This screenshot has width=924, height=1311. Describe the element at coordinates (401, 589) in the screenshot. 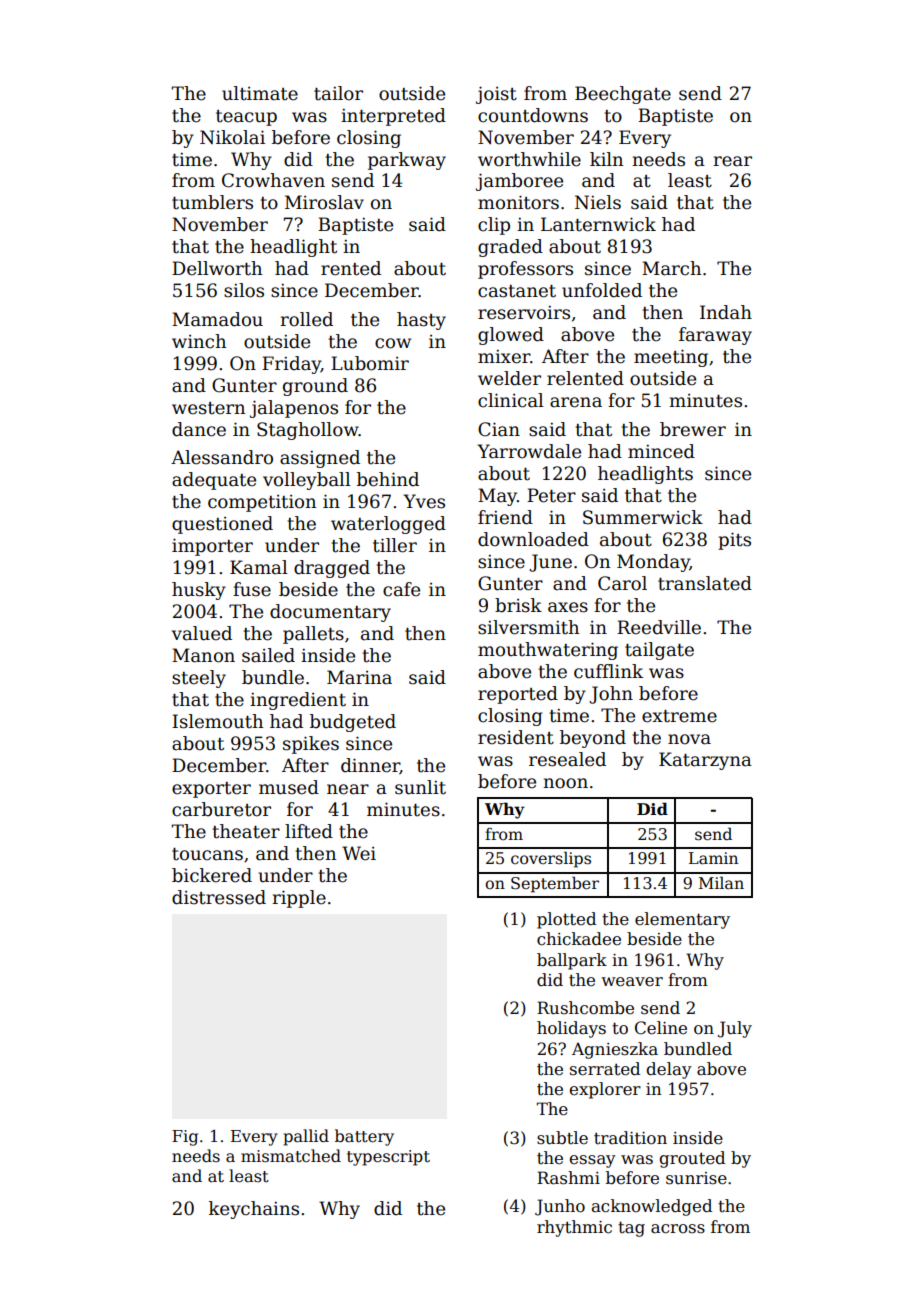

I see `cafe` at that location.
